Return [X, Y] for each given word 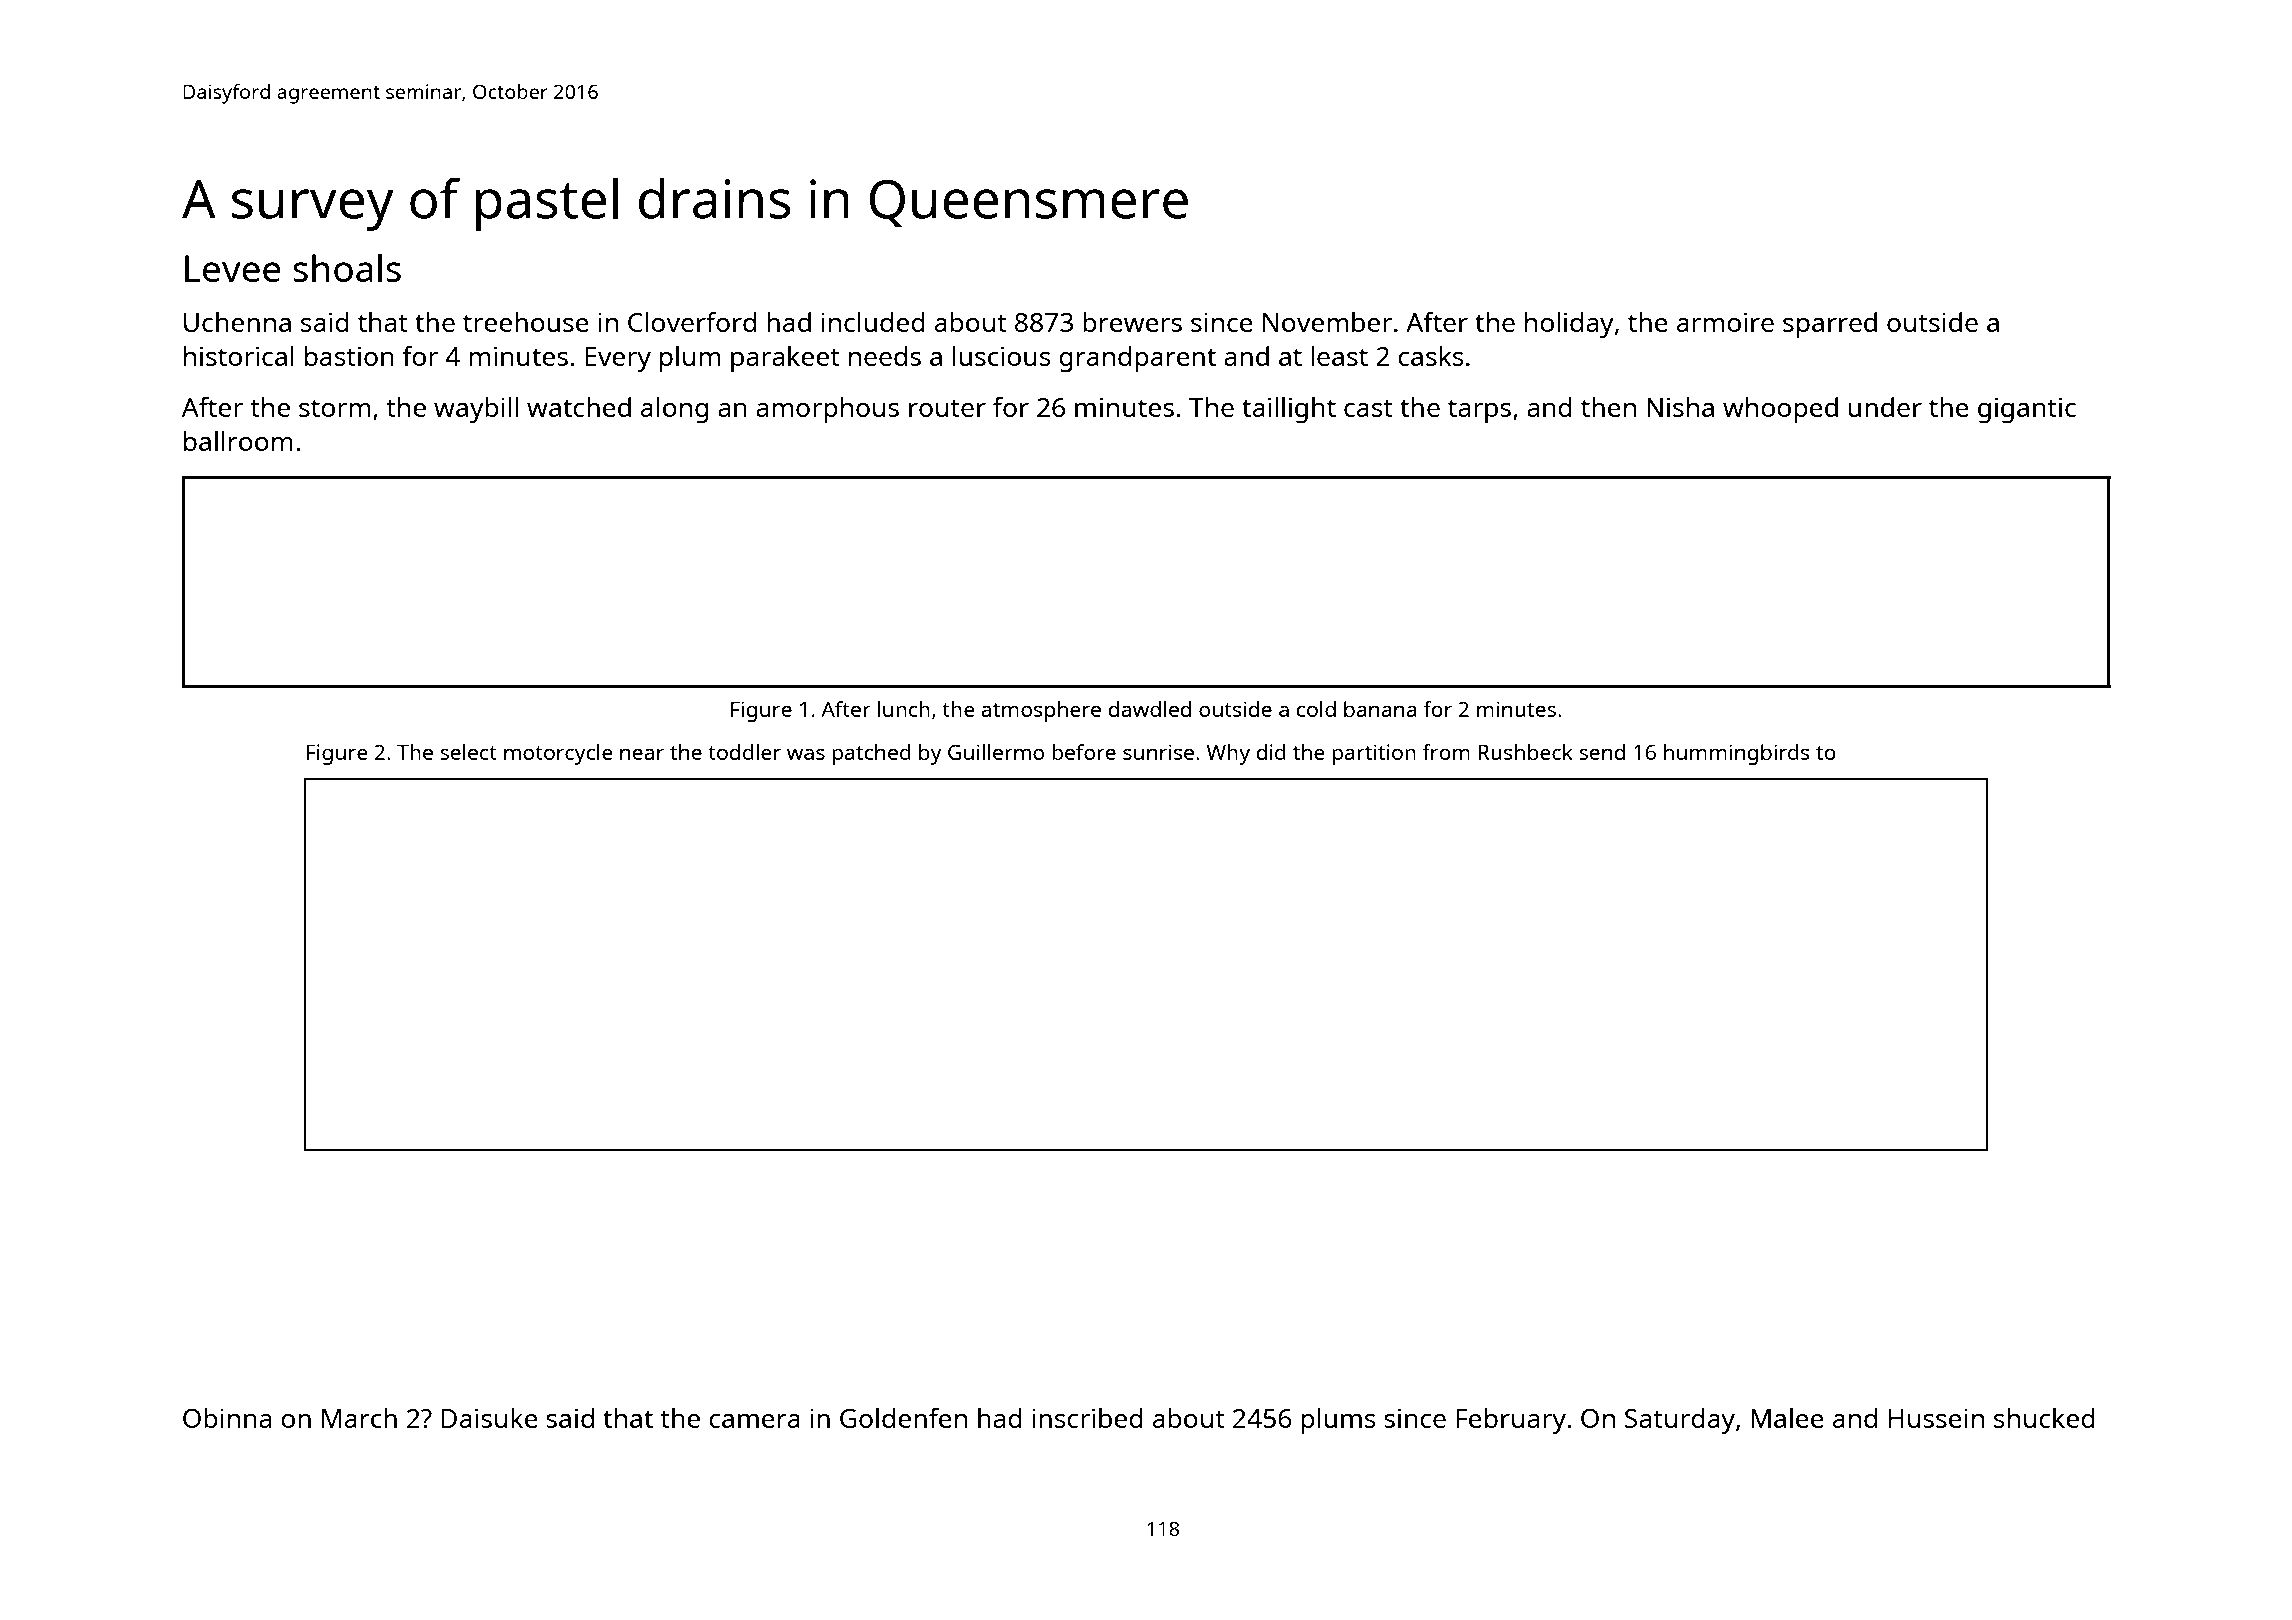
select [468, 752]
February [1511, 1421]
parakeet [785, 359]
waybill [476, 410]
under [1885, 407]
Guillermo [996, 752]
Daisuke [489, 1418]
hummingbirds [1737, 754]
